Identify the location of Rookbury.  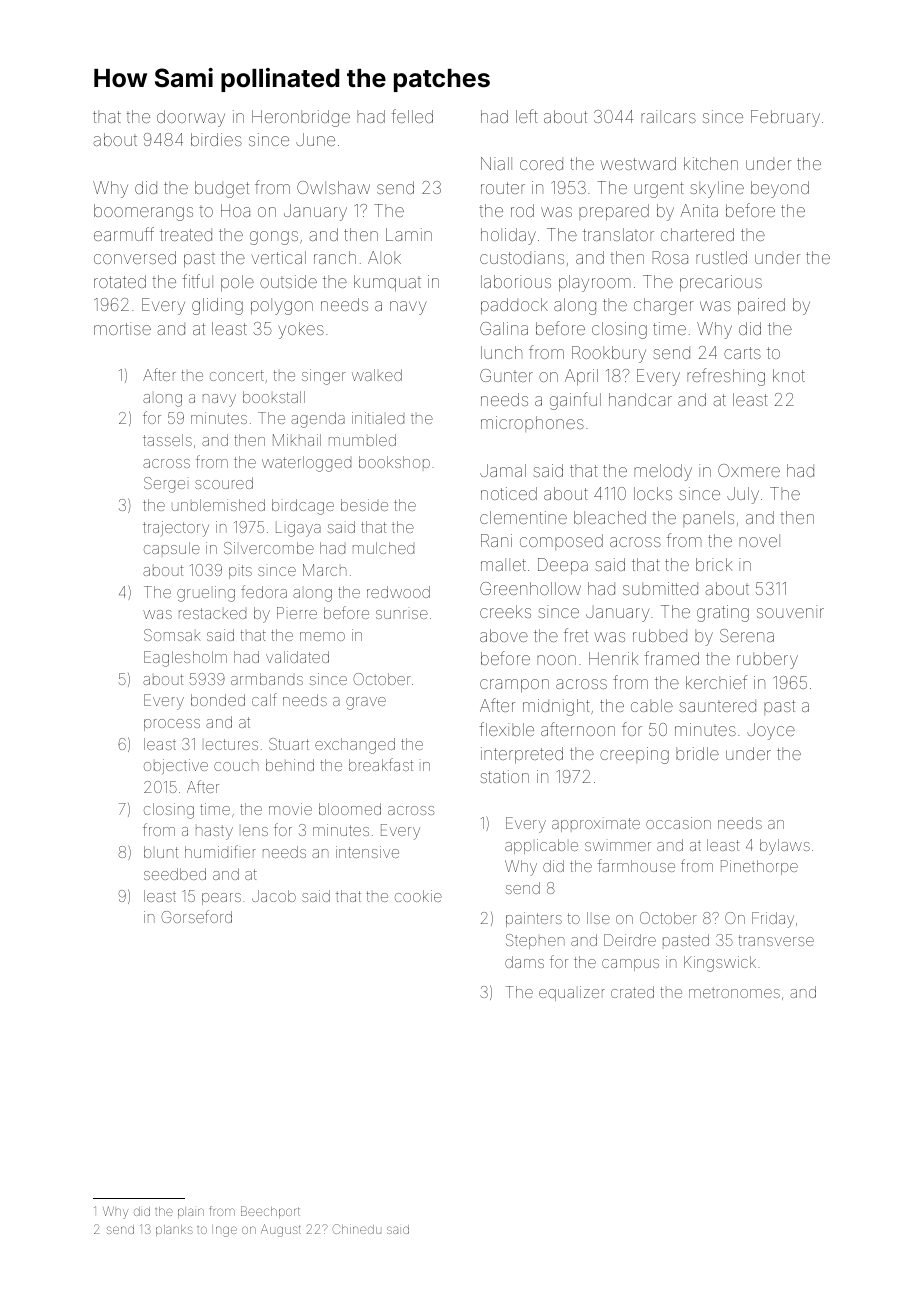
(609, 354).
